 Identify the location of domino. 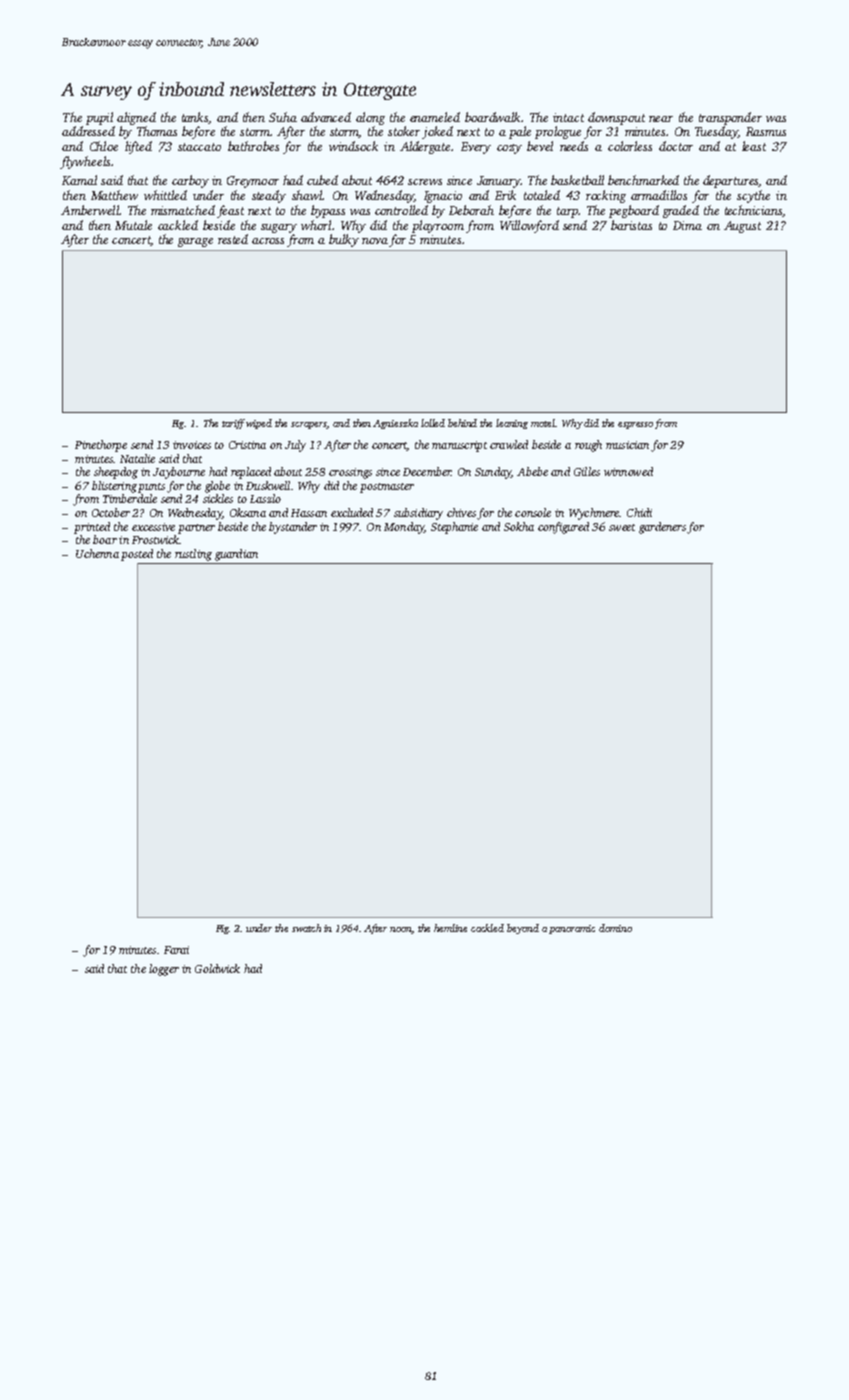
(615, 928).
